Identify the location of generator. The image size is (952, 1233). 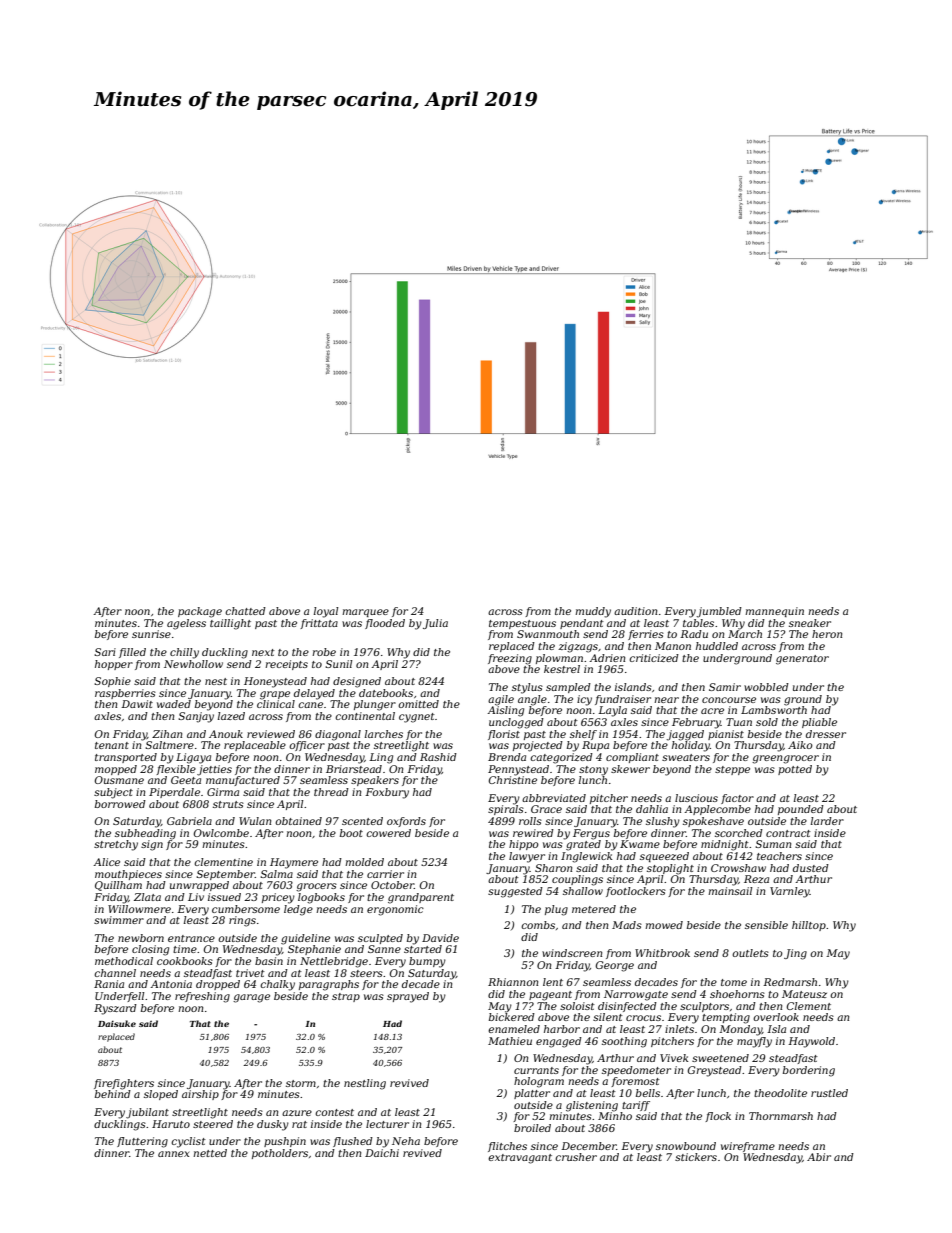
(802, 660).
